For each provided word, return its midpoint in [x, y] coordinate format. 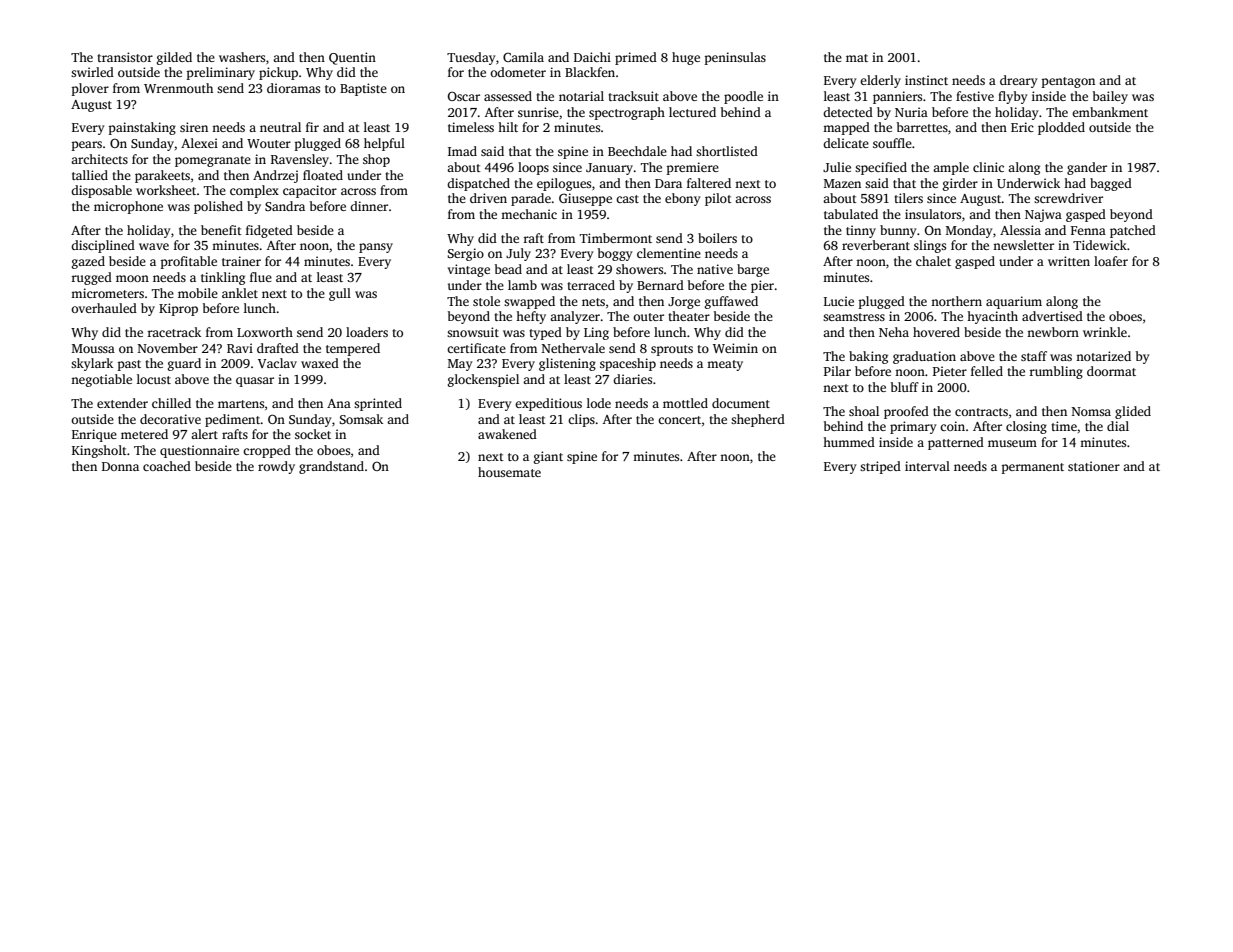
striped [880, 467]
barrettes [922, 127]
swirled [92, 72]
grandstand [331, 467]
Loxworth [265, 332]
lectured [692, 112]
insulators [933, 214]
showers [639, 269]
